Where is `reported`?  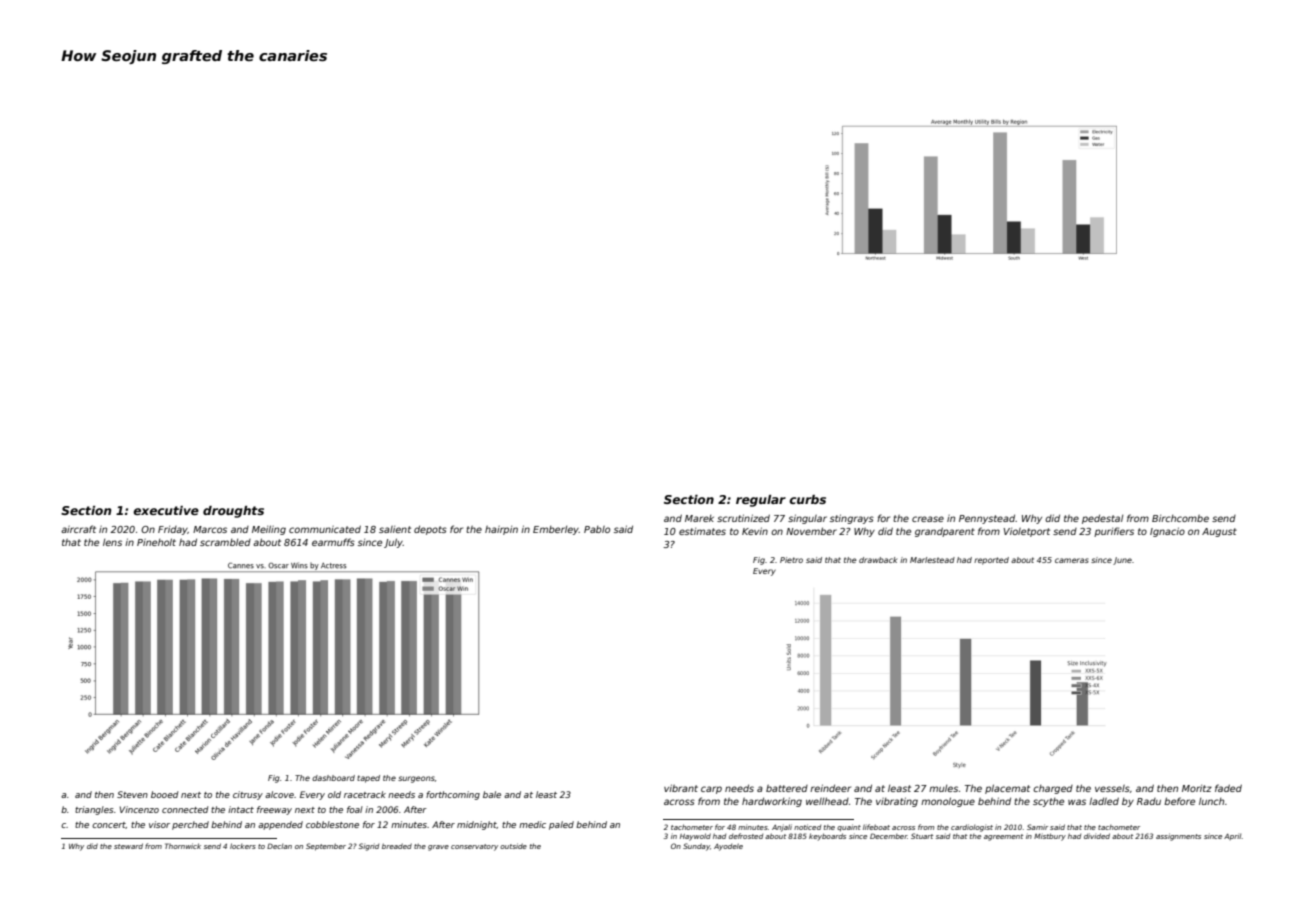
reported is located at coordinates (991, 561).
